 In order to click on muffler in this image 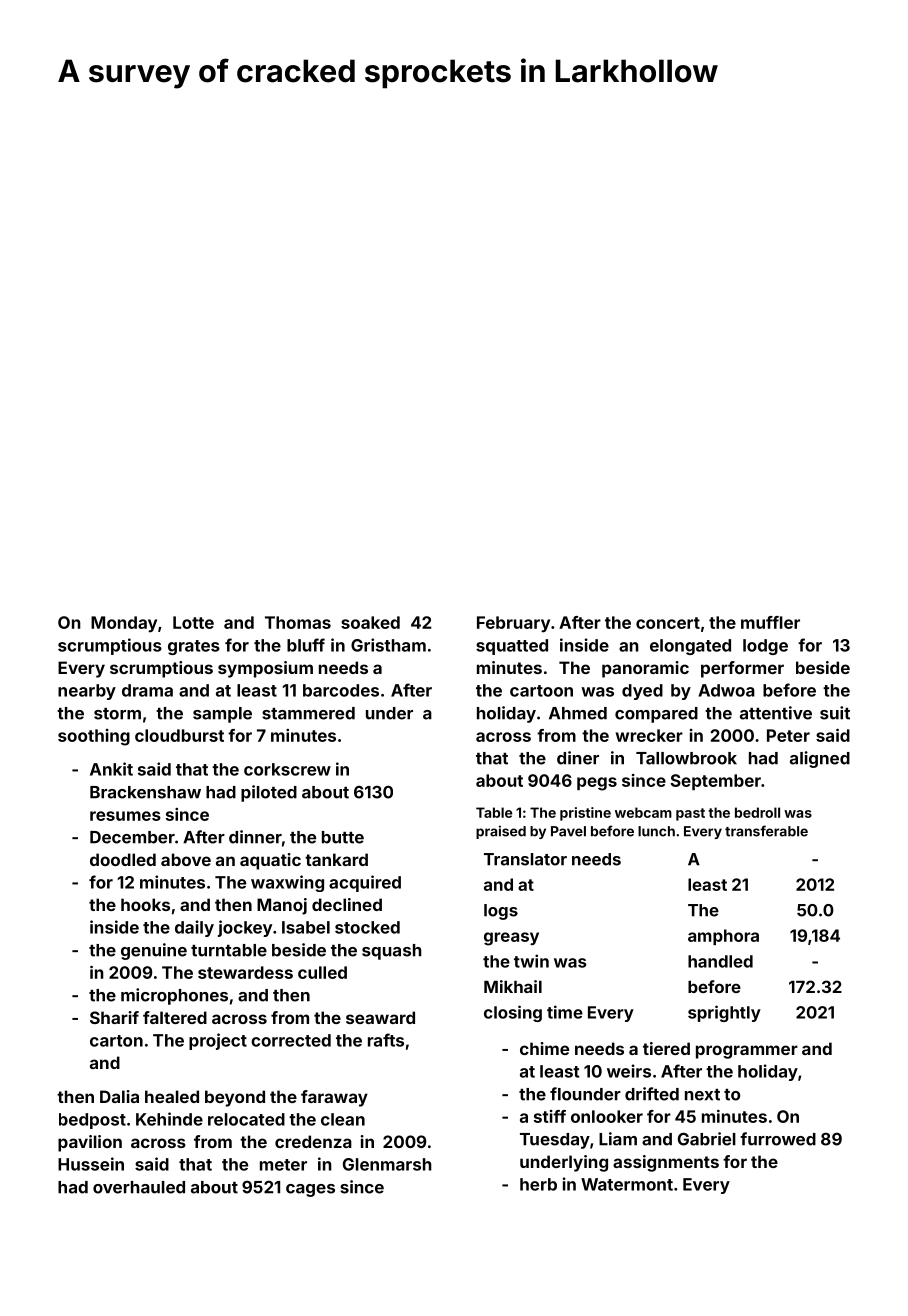, I will do `click(770, 622)`.
